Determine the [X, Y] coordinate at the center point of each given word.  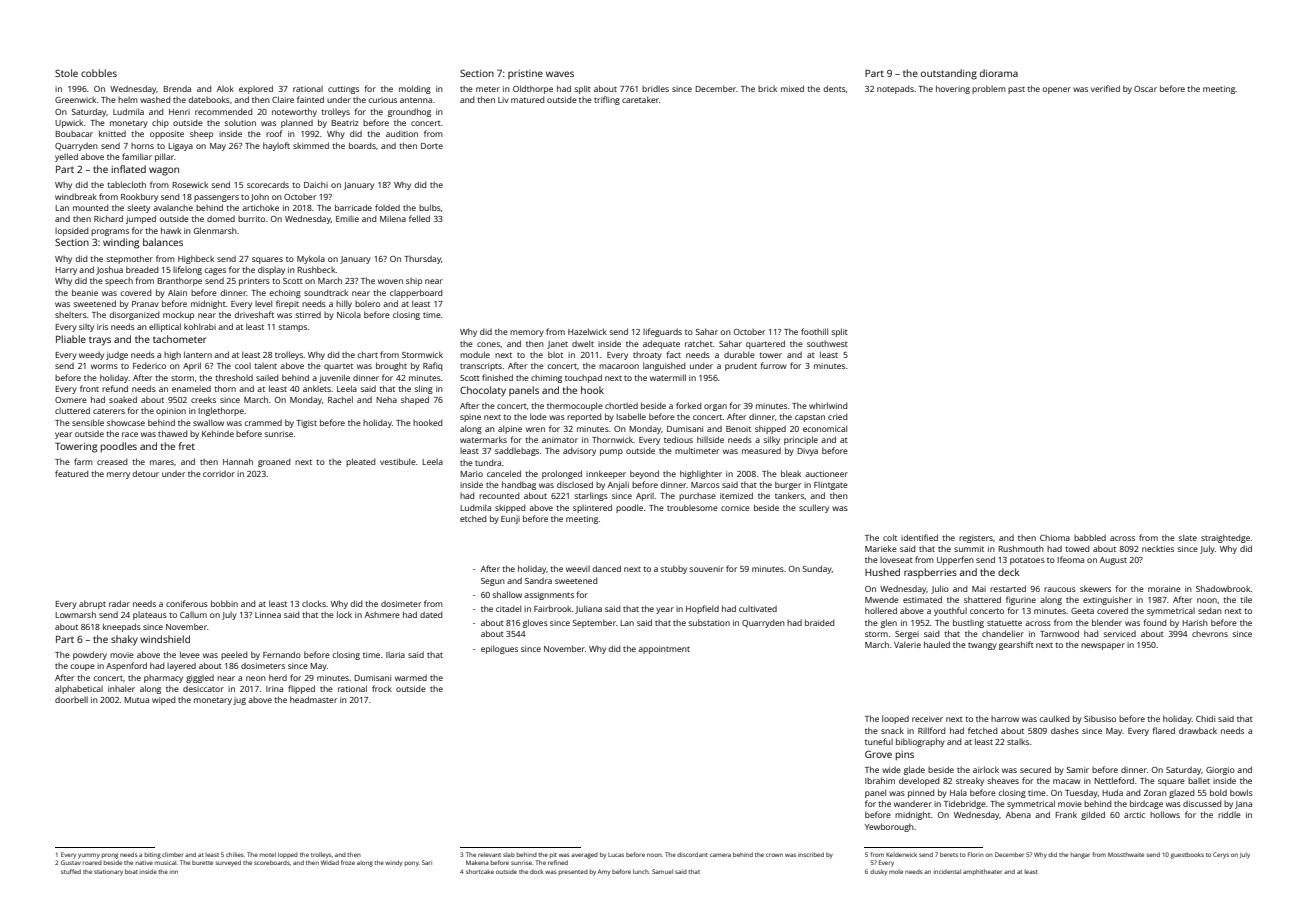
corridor [219, 473]
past [1016, 90]
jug [239, 701]
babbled [1090, 537]
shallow [507, 594]
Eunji [510, 520]
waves [560, 74]
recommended [223, 111]
